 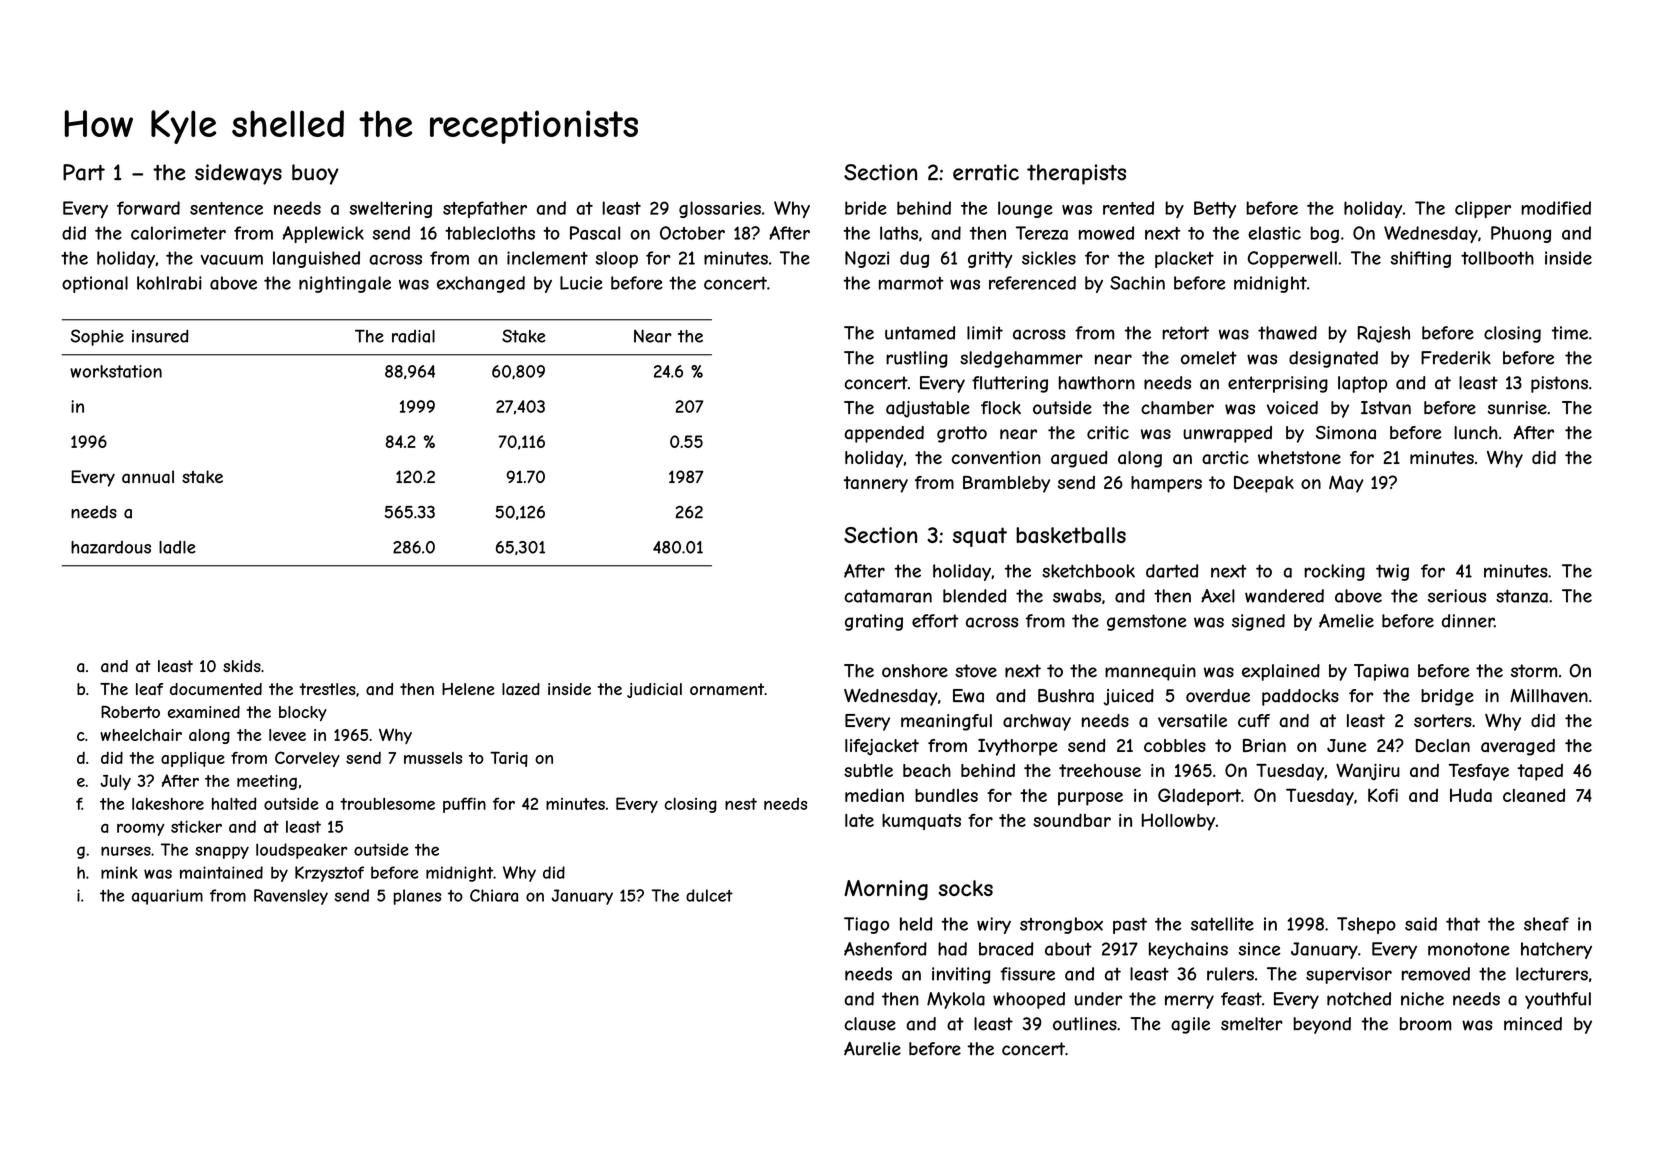 I want to click on median, so click(x=874, y=795).
